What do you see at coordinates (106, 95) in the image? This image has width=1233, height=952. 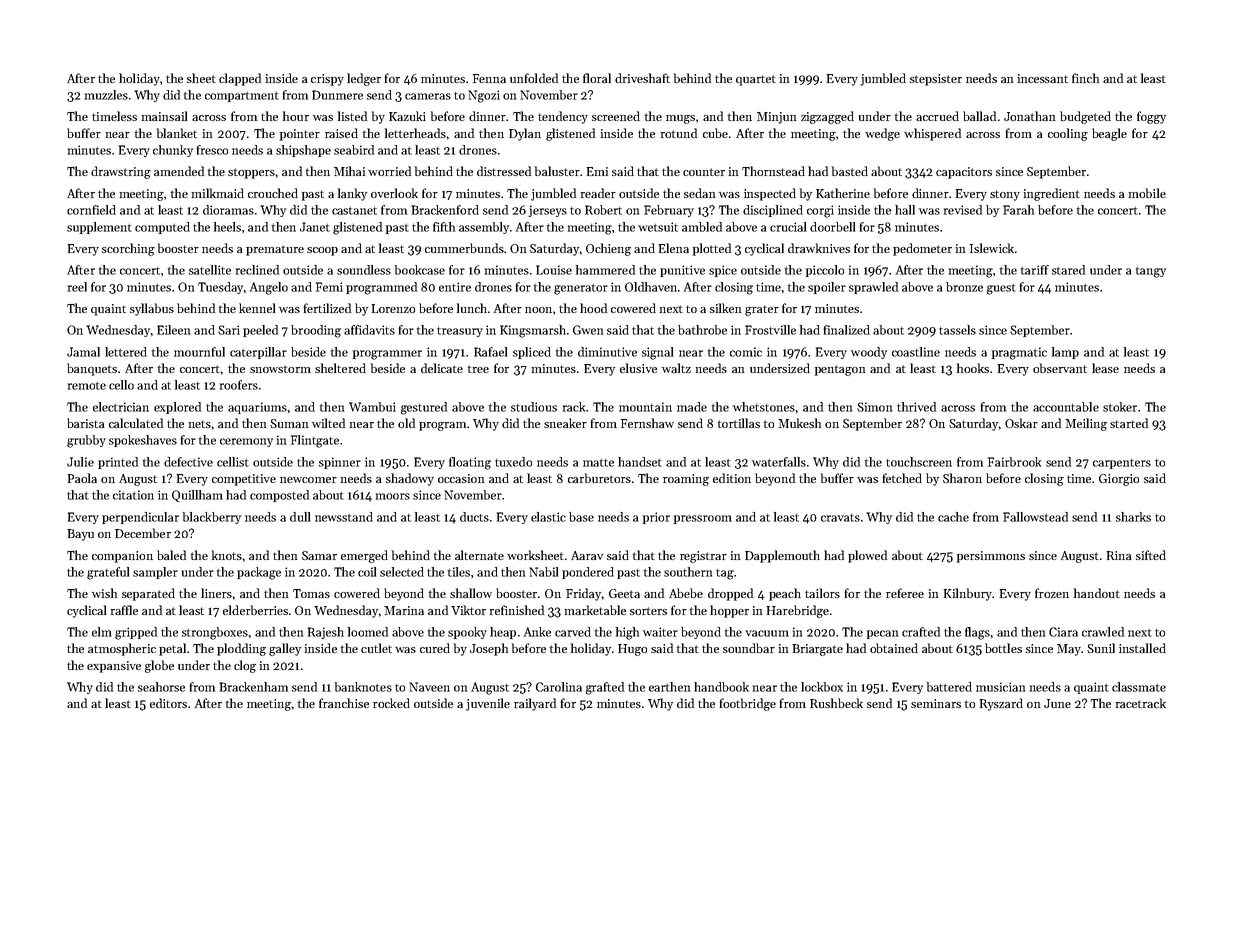 I see `muzzles` at bounding box center [106, 95].
